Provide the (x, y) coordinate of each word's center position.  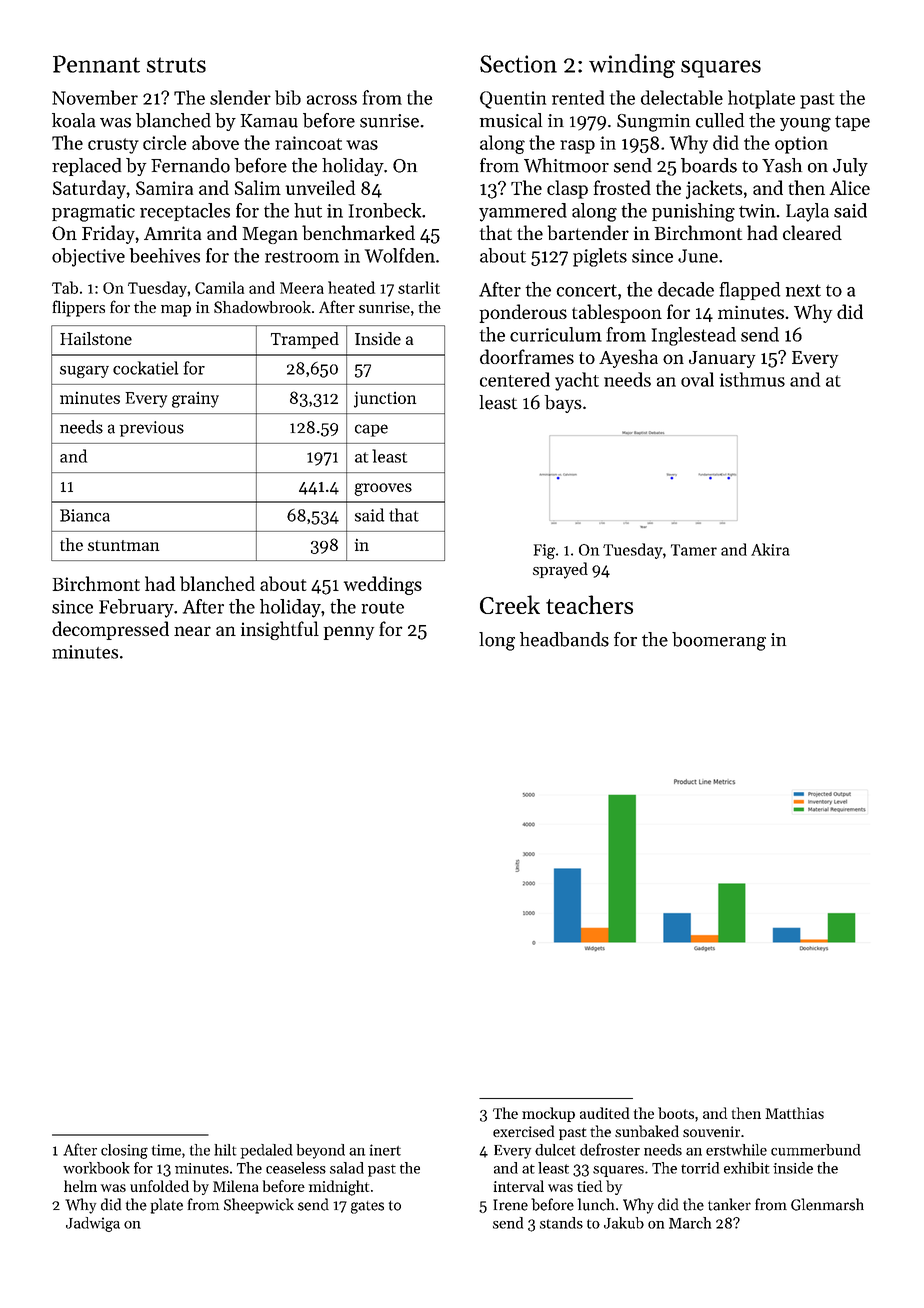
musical (511, 120)
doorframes (527, 356)
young (805, 125)
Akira (770, 549)
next (803, 290)
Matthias (795, 1113)
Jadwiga (93, 1224)
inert (385, 1150)
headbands (564, 639)
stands (561, 1223)
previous (152, 429)
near (192, 631)
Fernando (190, 165)
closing (124, 1151)
